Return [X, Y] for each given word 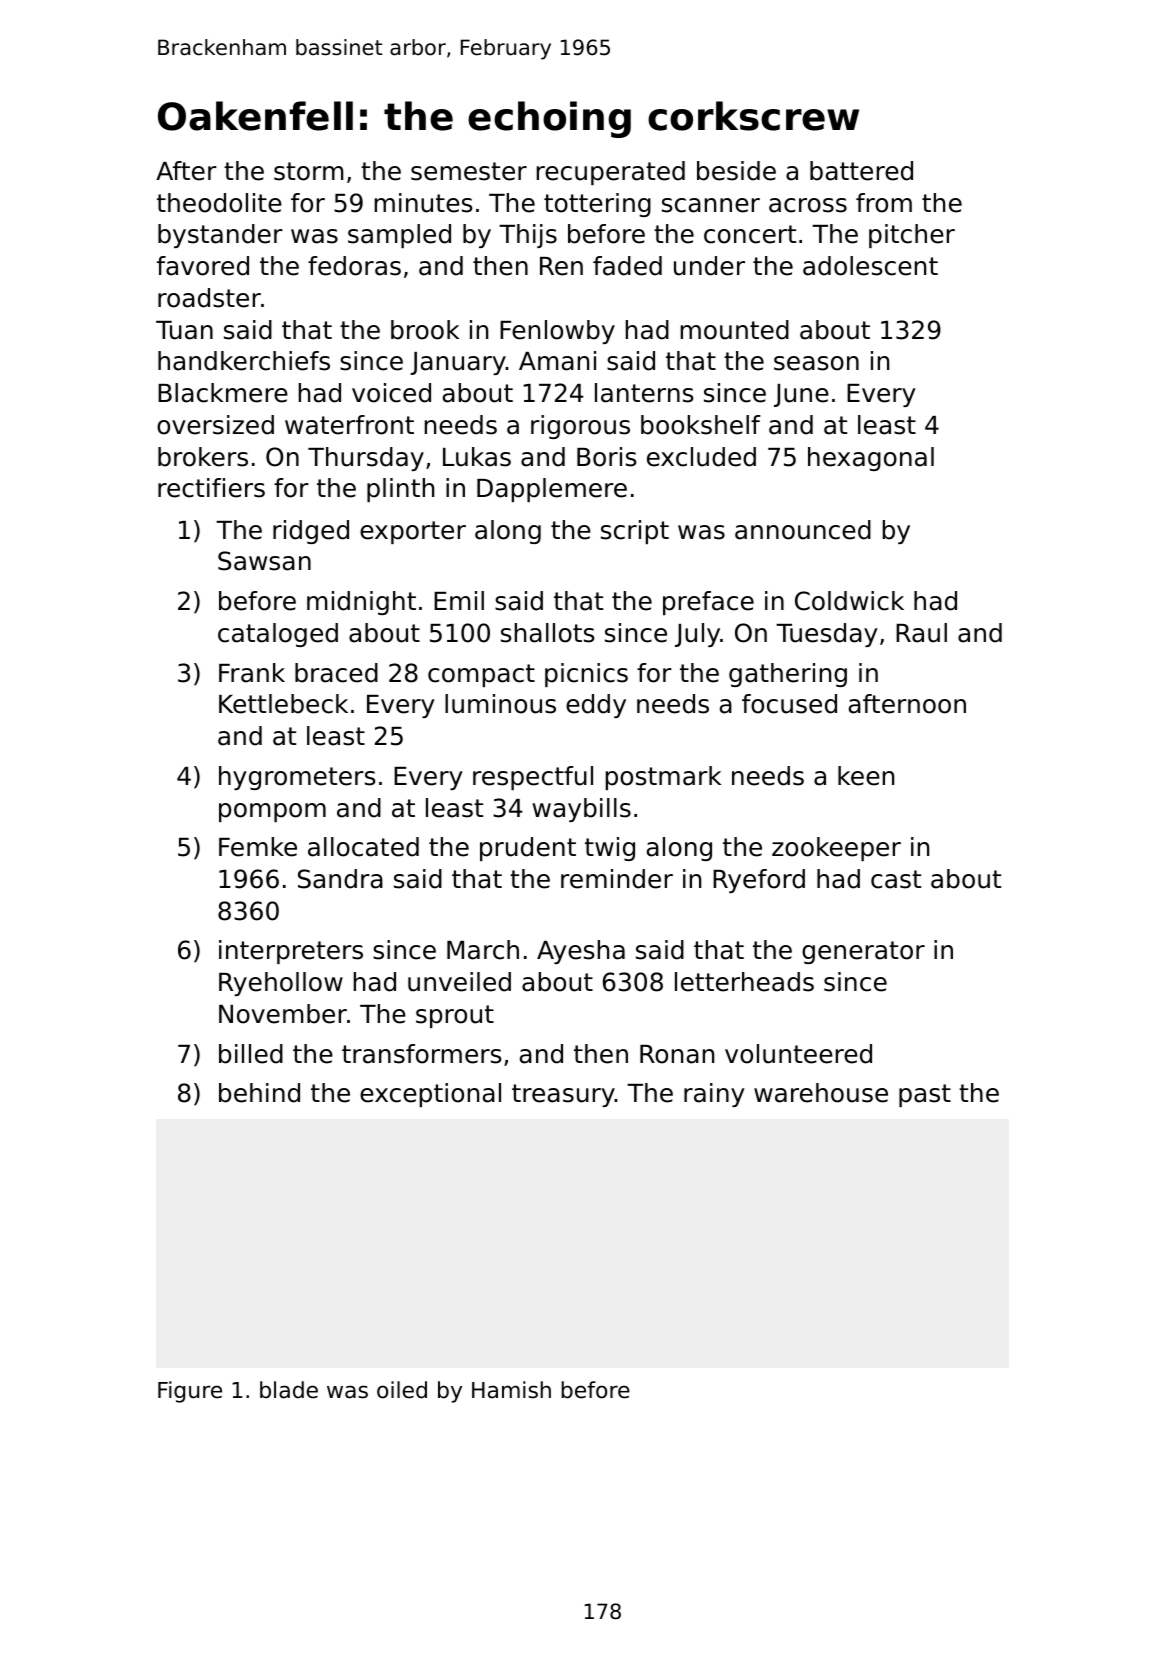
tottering [597, 205]
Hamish [511, 1390]
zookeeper [836, 849]
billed [251, 1054]
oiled [402, 1390]
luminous [500, 704]
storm [308, 171]
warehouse [821, 1093]
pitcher [912, 236]
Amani [557, 361]
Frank [252, 673]
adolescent [870, 266]
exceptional [430, 1095]
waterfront [349, 425]
